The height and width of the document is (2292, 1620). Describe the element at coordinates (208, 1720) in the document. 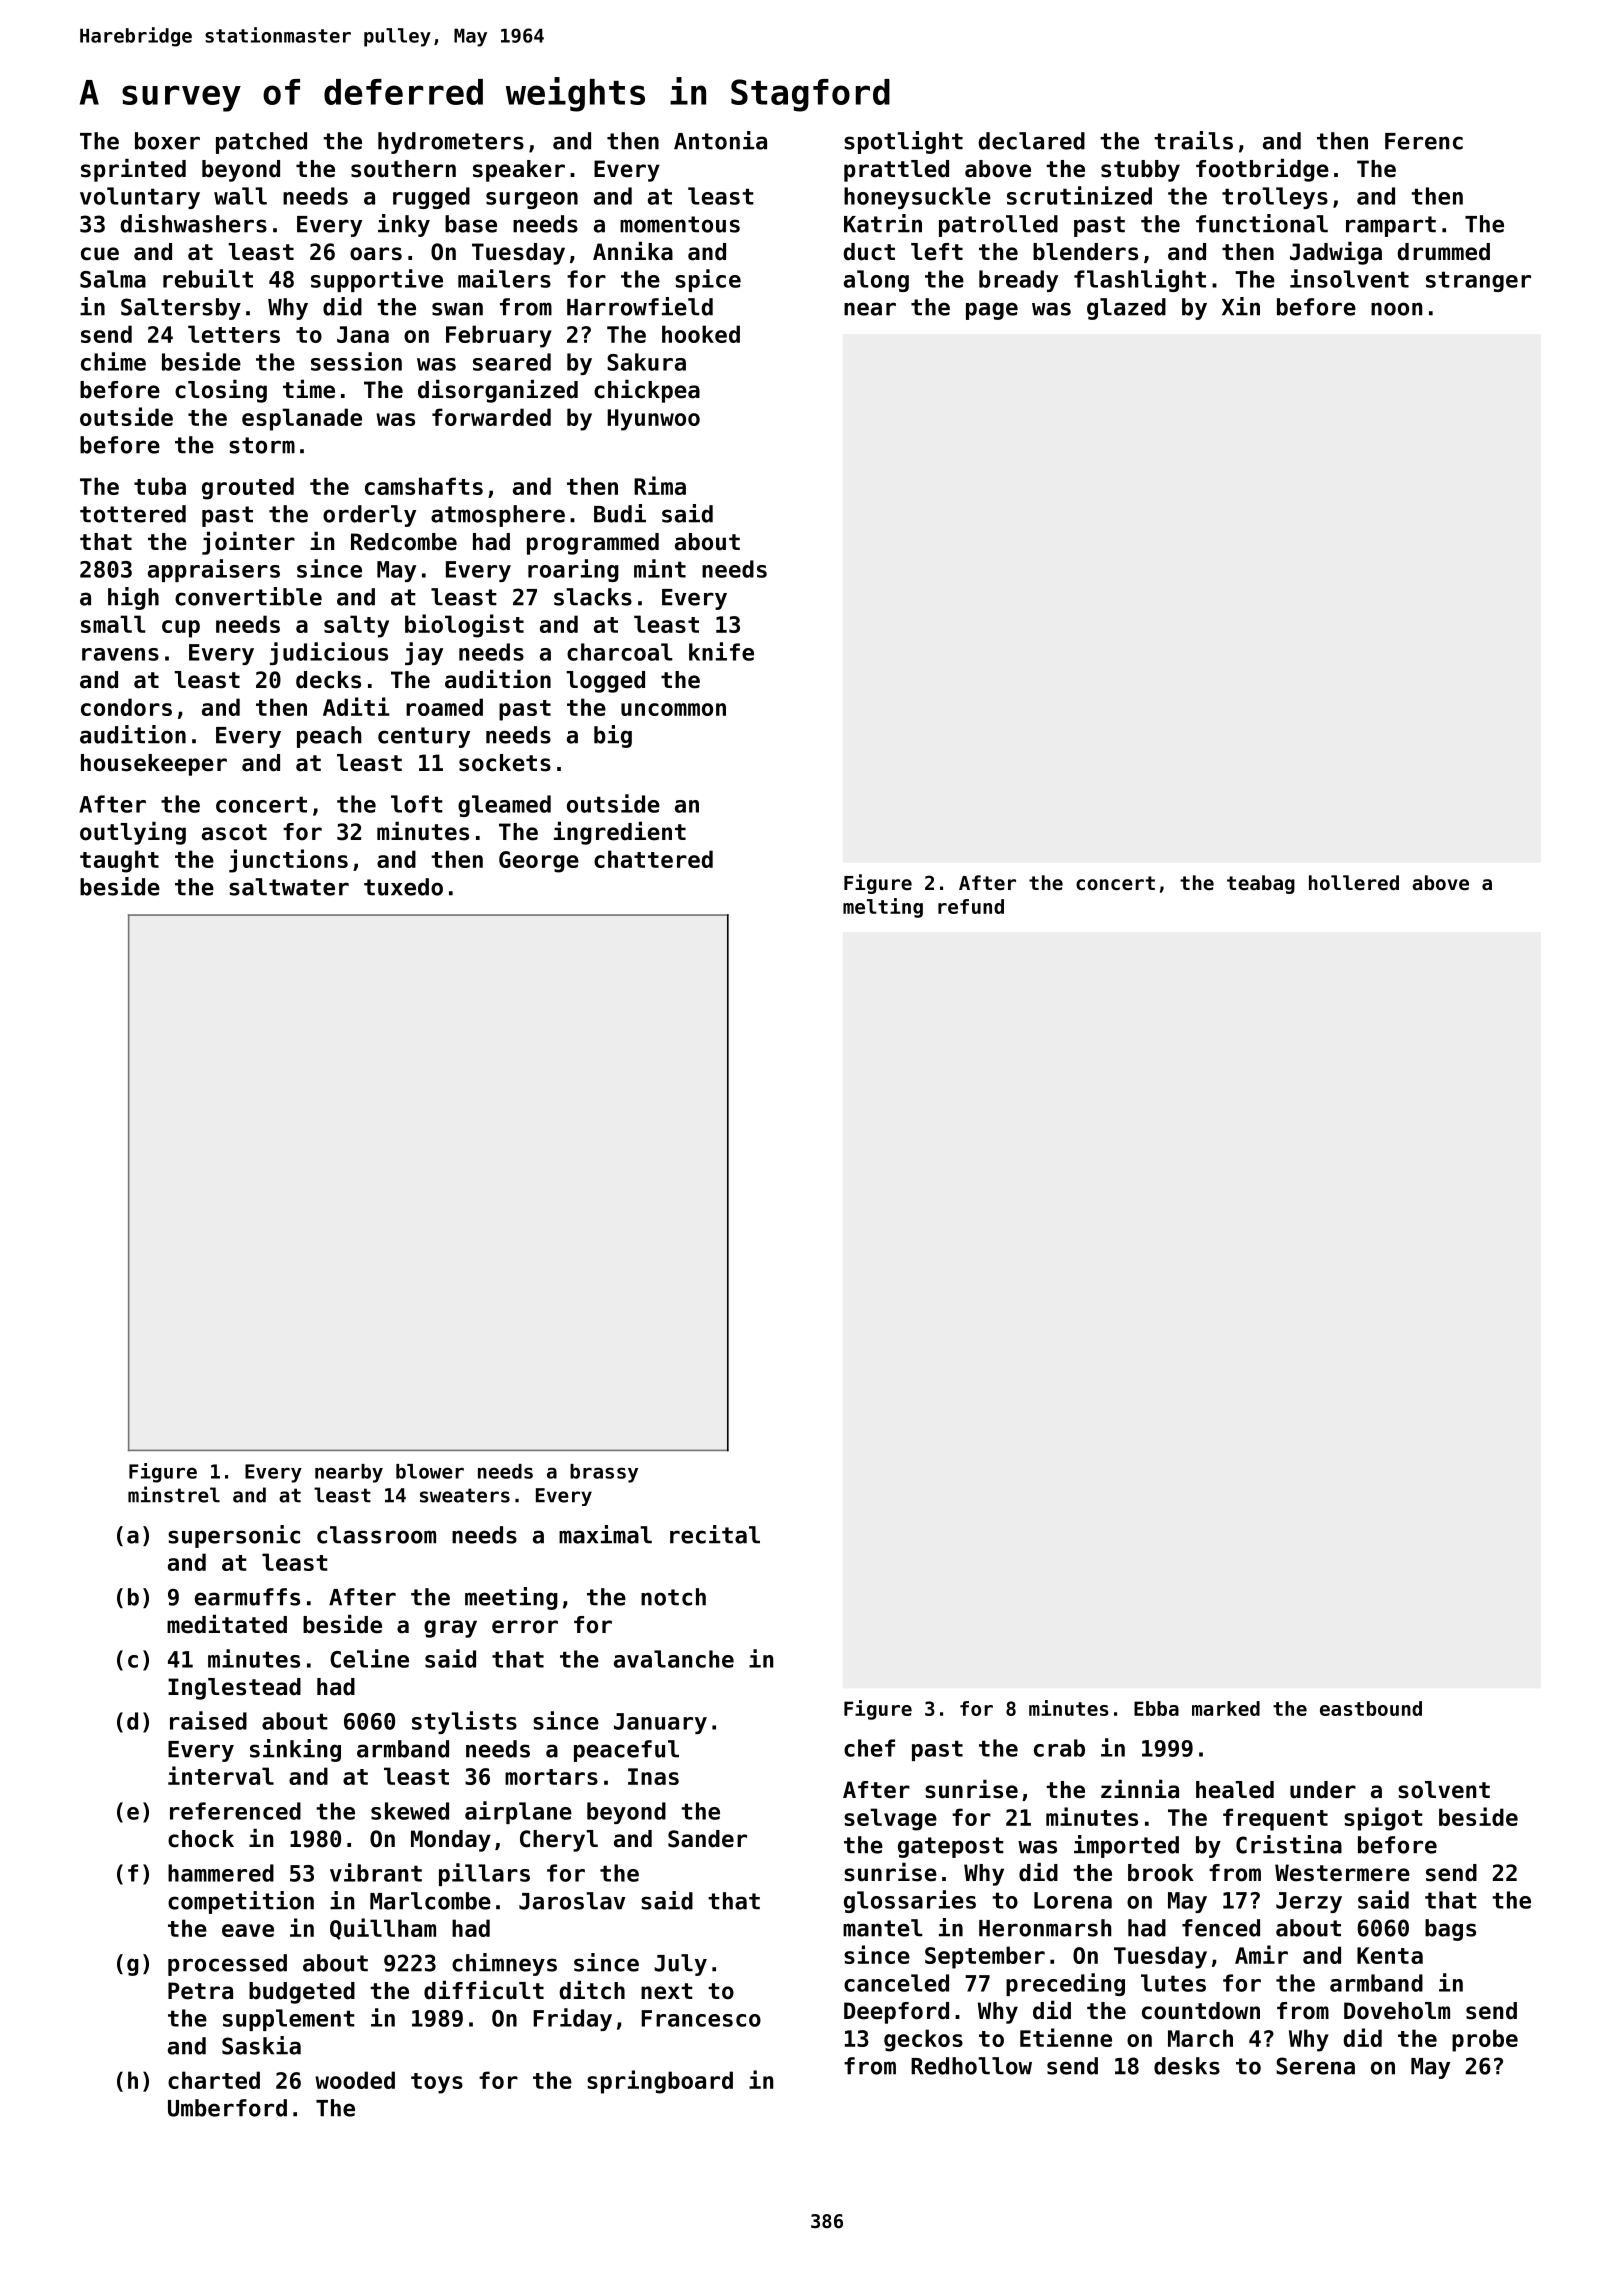

I see `raised` at that location.
